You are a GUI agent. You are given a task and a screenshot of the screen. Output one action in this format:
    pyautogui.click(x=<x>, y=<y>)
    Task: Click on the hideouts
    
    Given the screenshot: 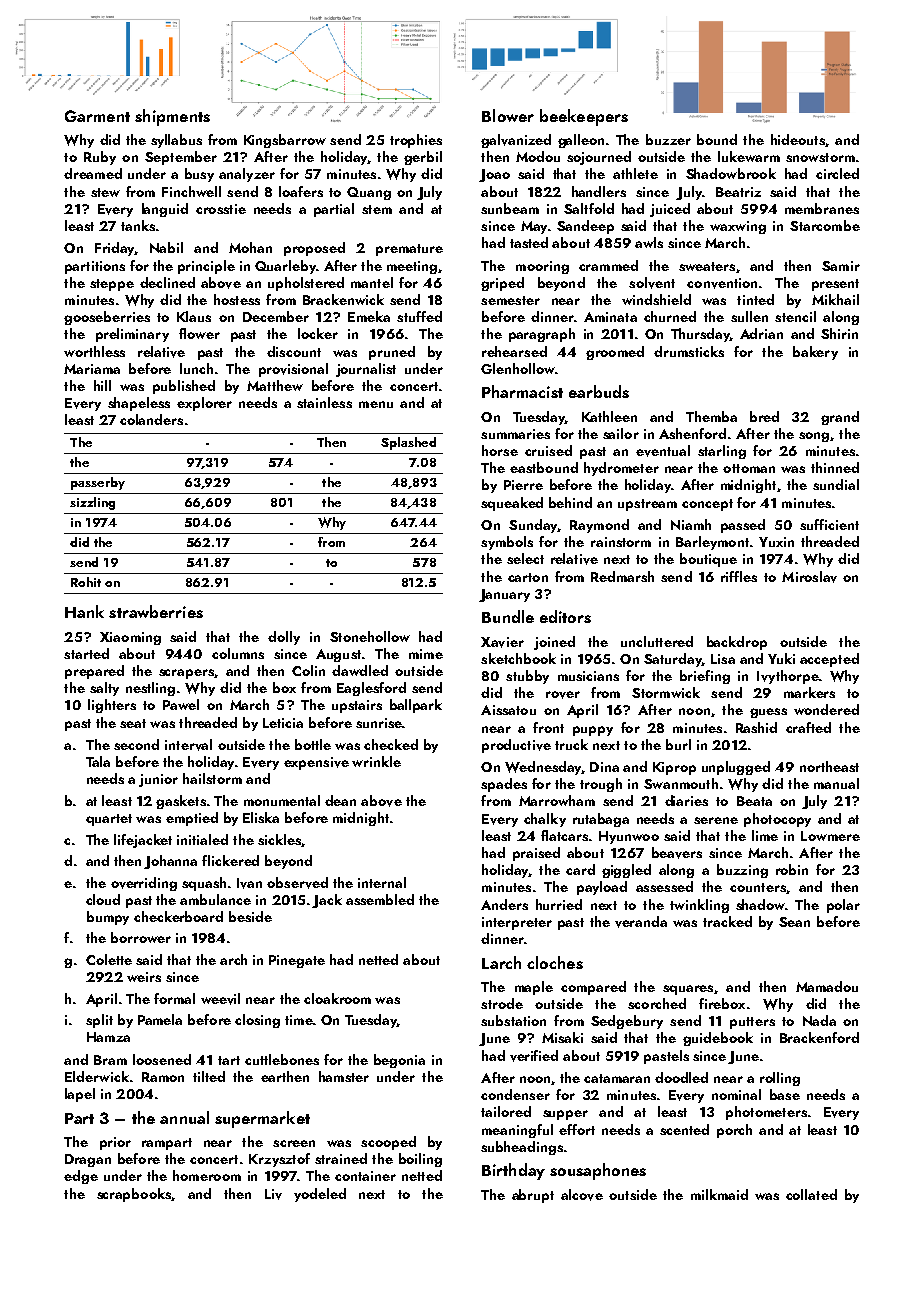 What is the action you would take?
    pyautogui.click(x=798, y=139)
